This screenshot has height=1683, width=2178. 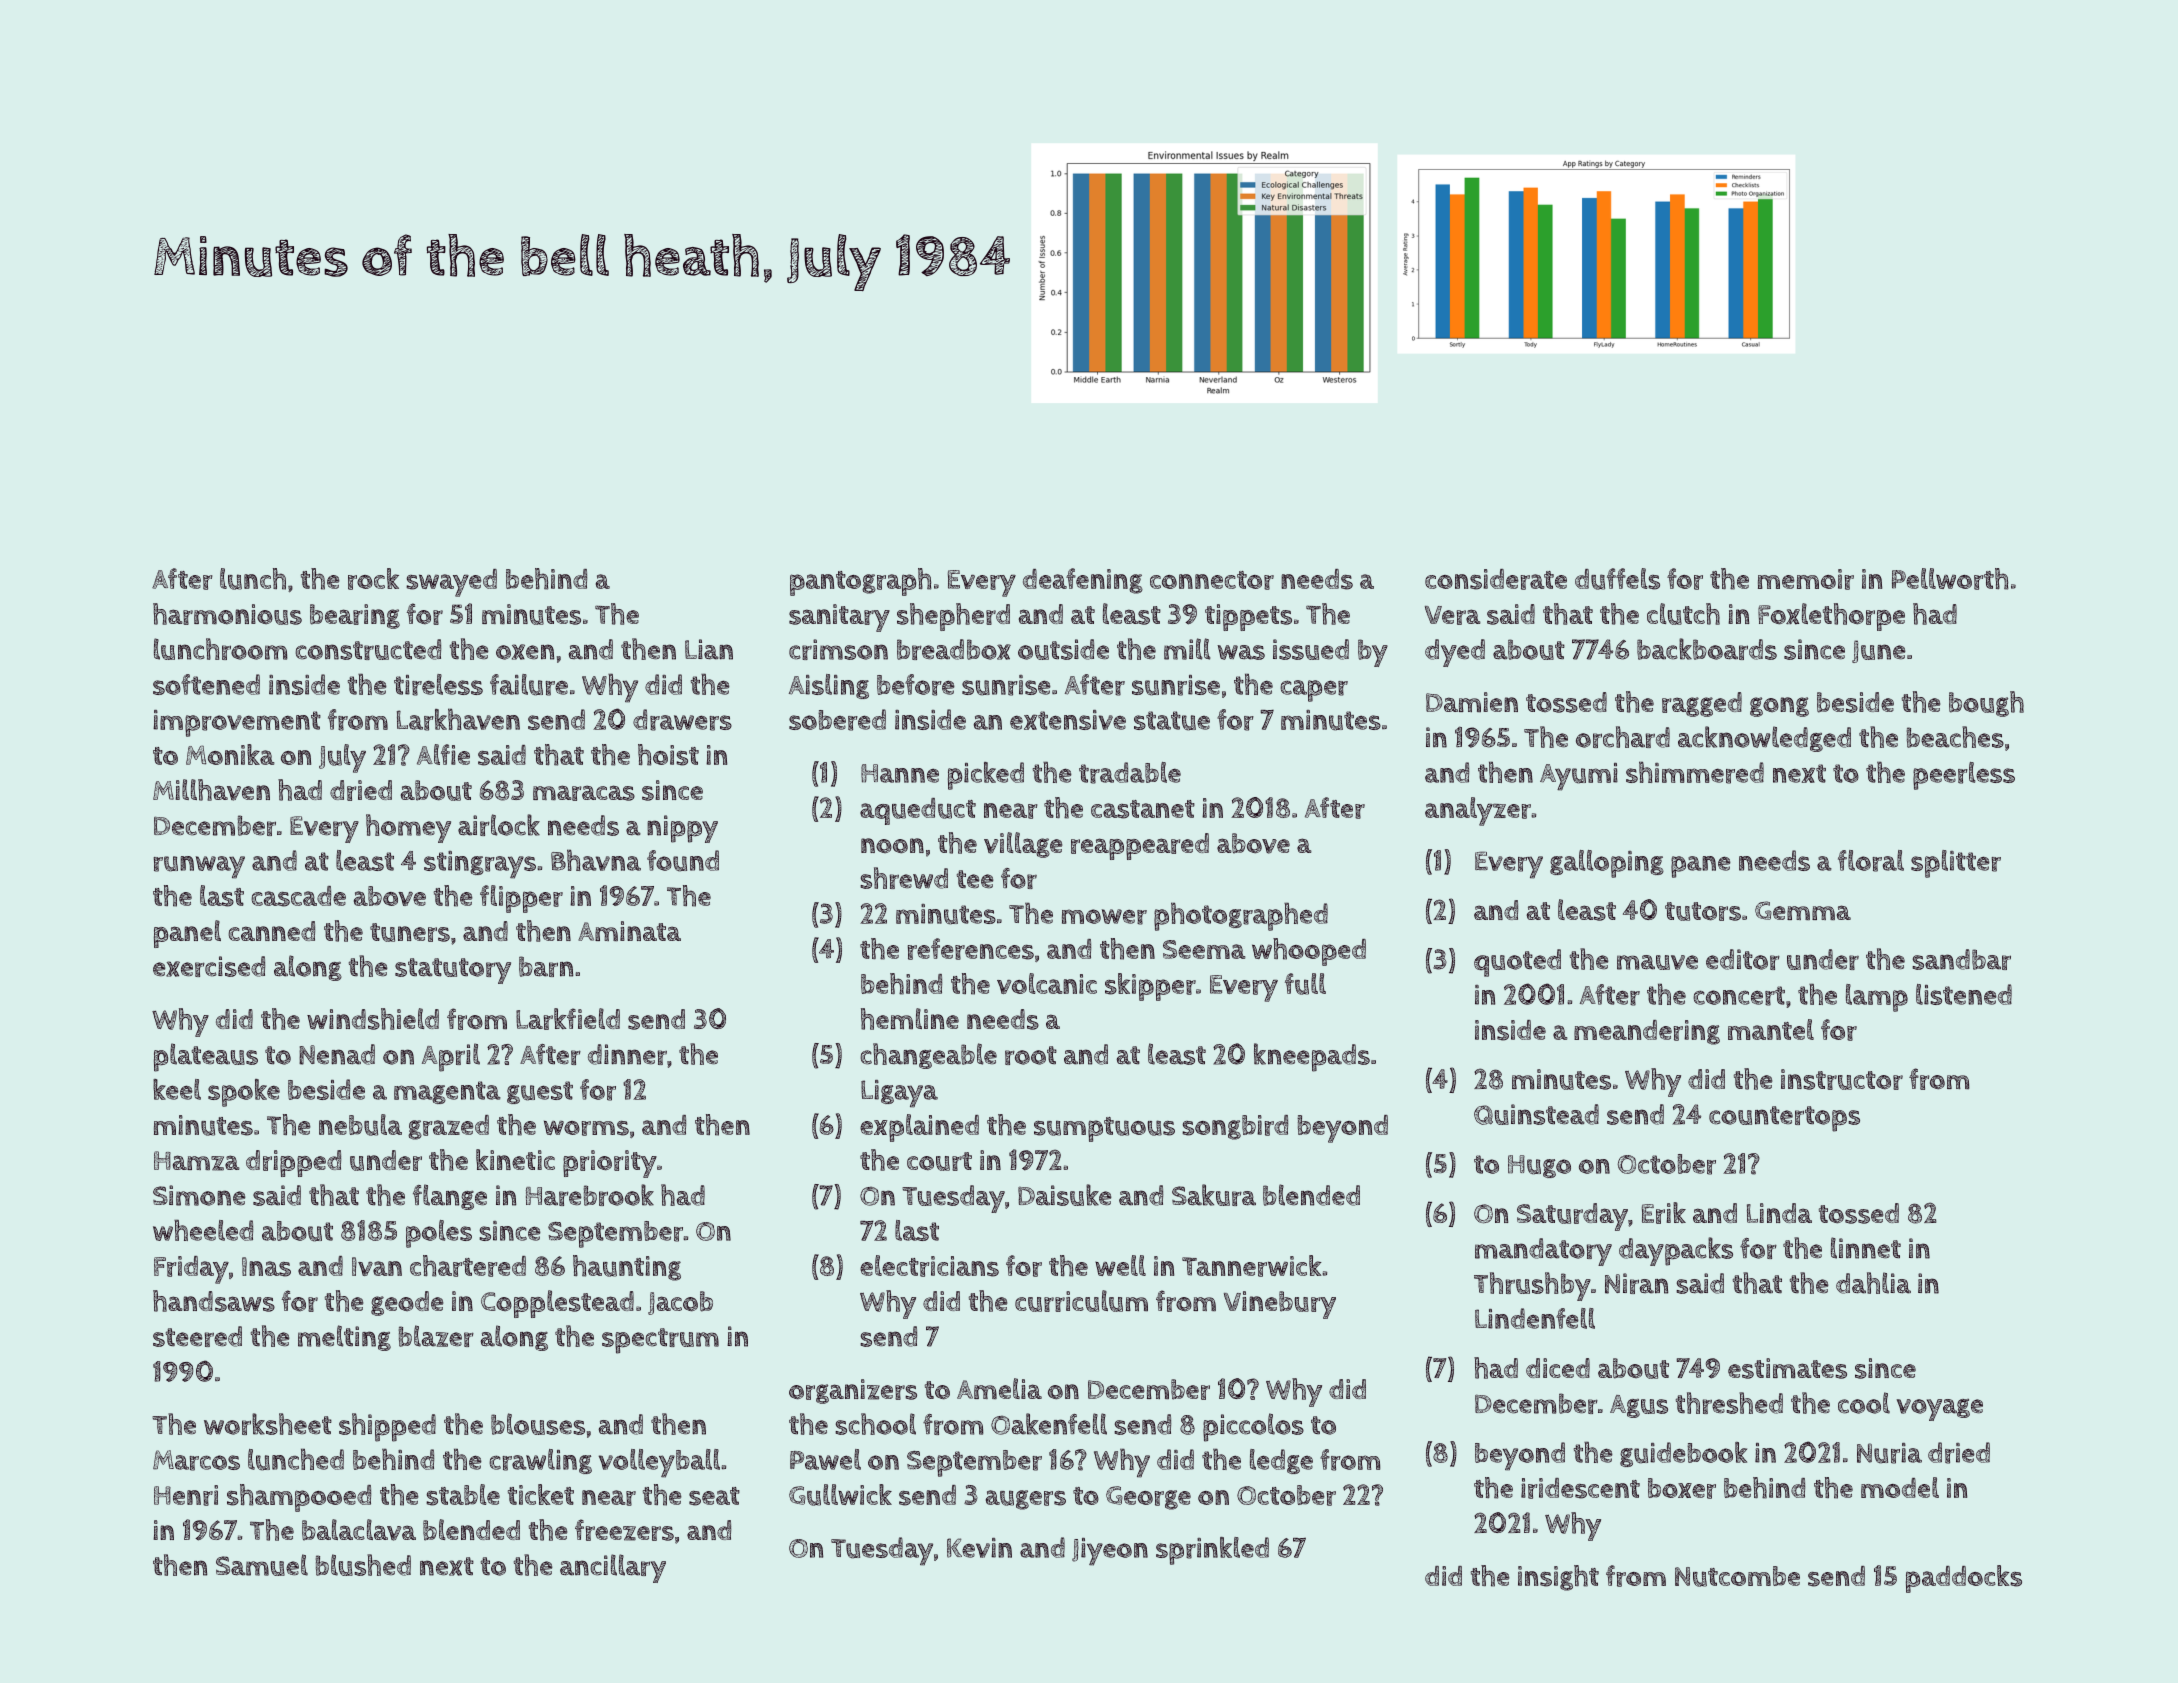 I want to click on deafening, so click(x=1083, y=581).
